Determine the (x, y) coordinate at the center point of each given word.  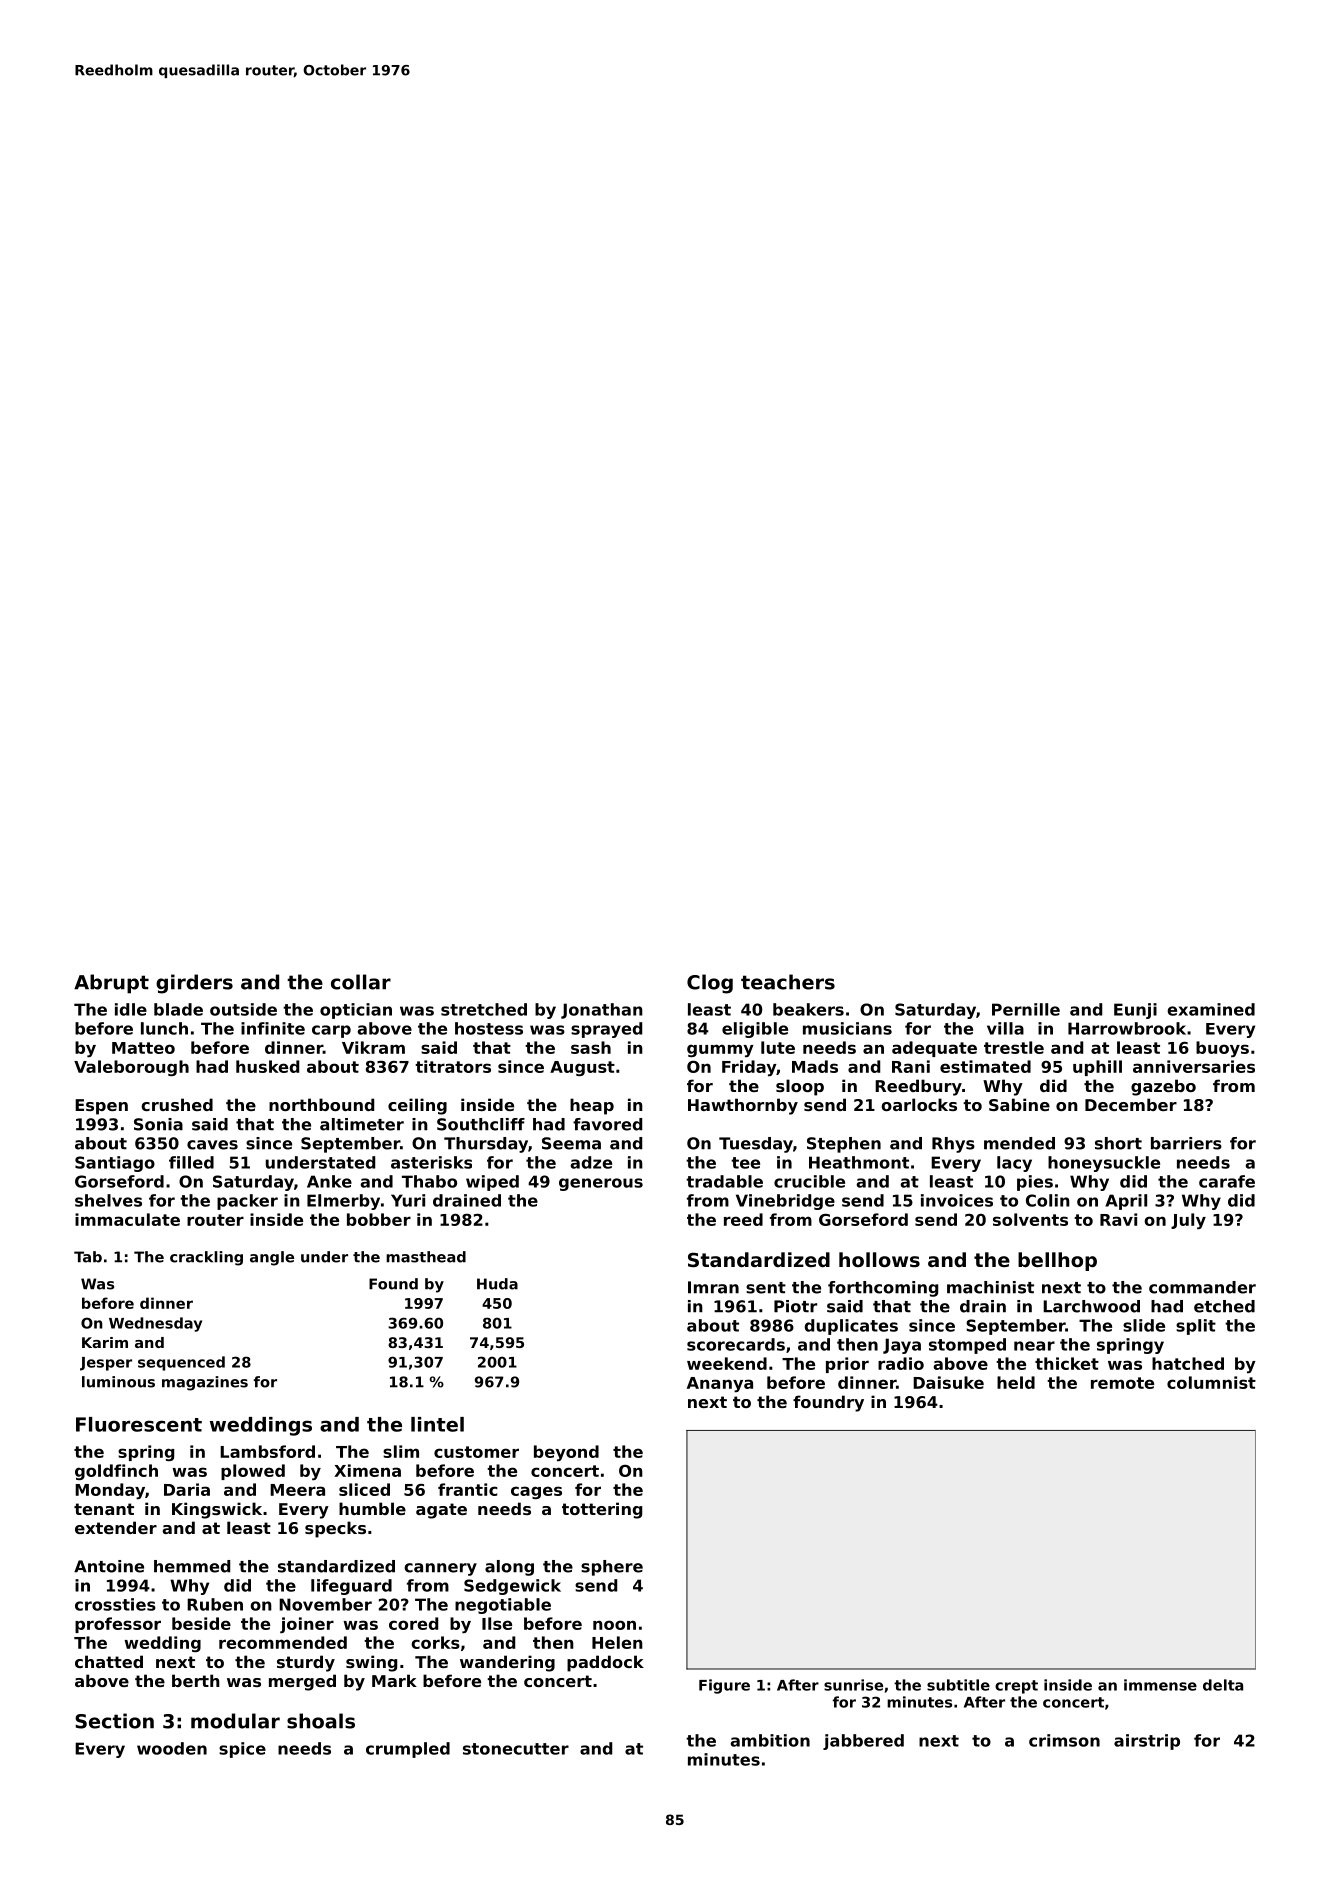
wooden (172, 1748)
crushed (177, 1104)
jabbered (863, 1742)
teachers (788, 982)
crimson (1064, 1740)
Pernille (1026, 1009)
